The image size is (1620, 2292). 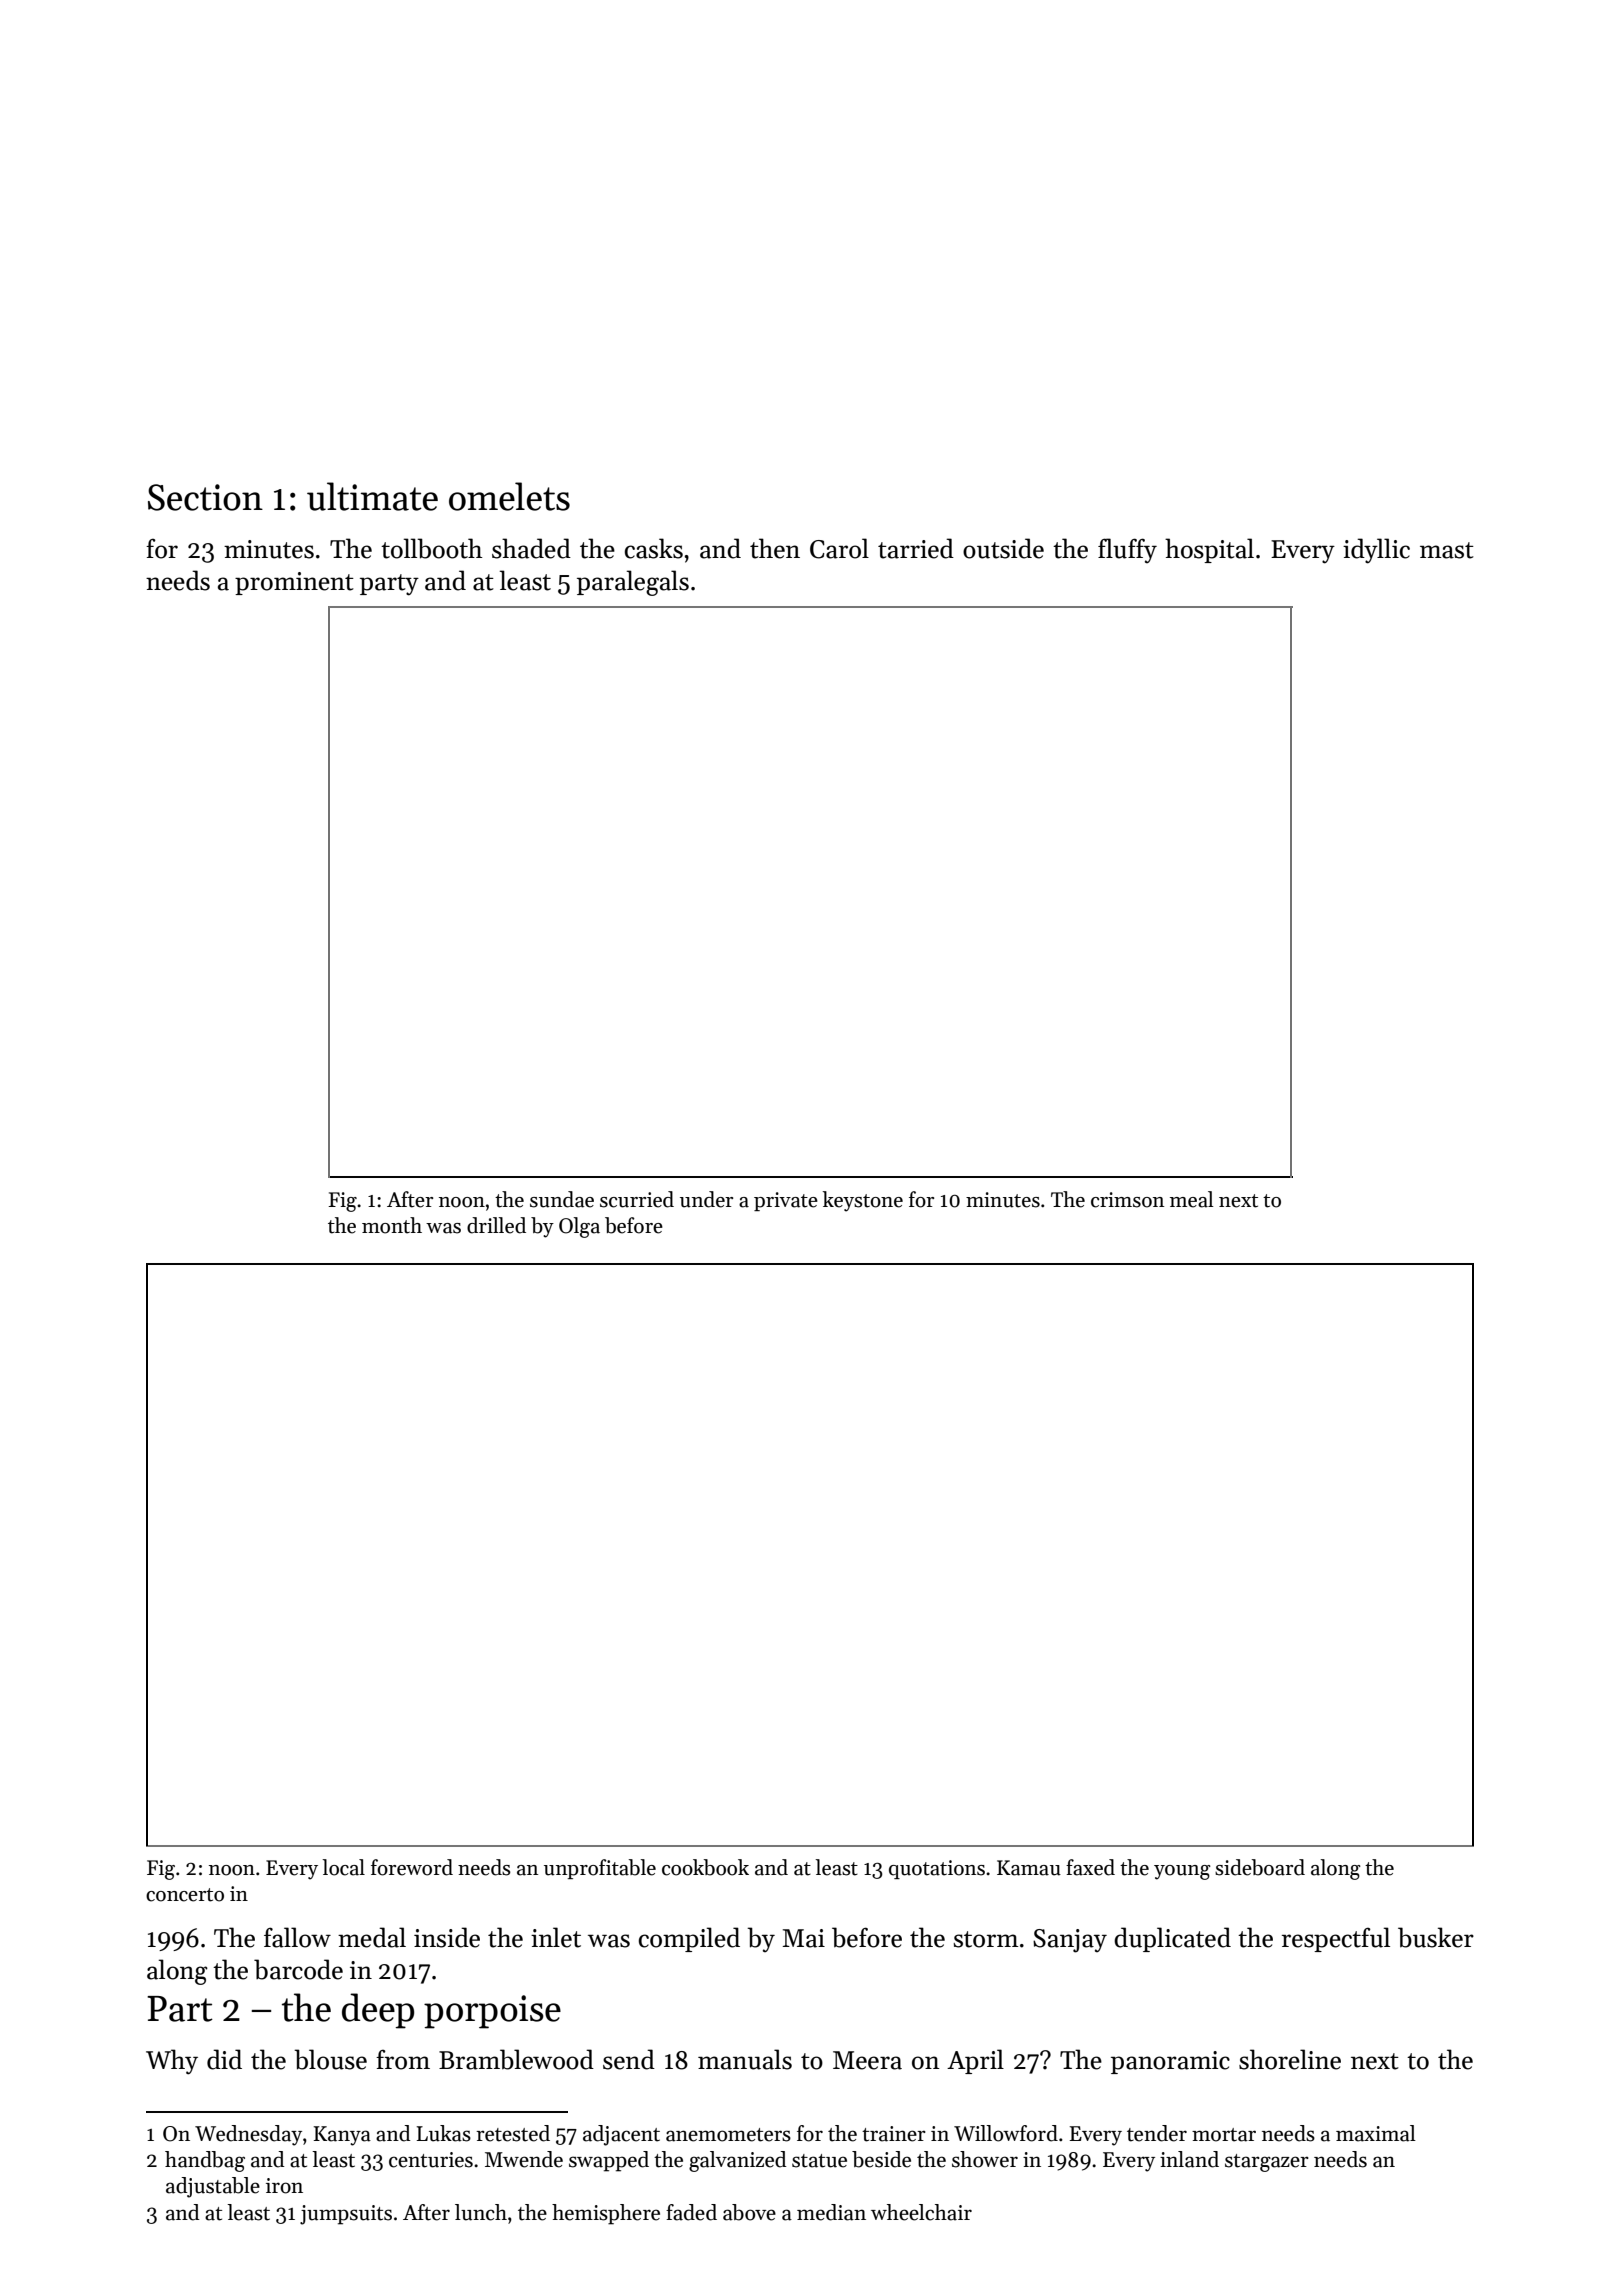 What do you see at coordinates (689, 1939) in the page?
I see `compiled` at bounding box center [689, 1939].
